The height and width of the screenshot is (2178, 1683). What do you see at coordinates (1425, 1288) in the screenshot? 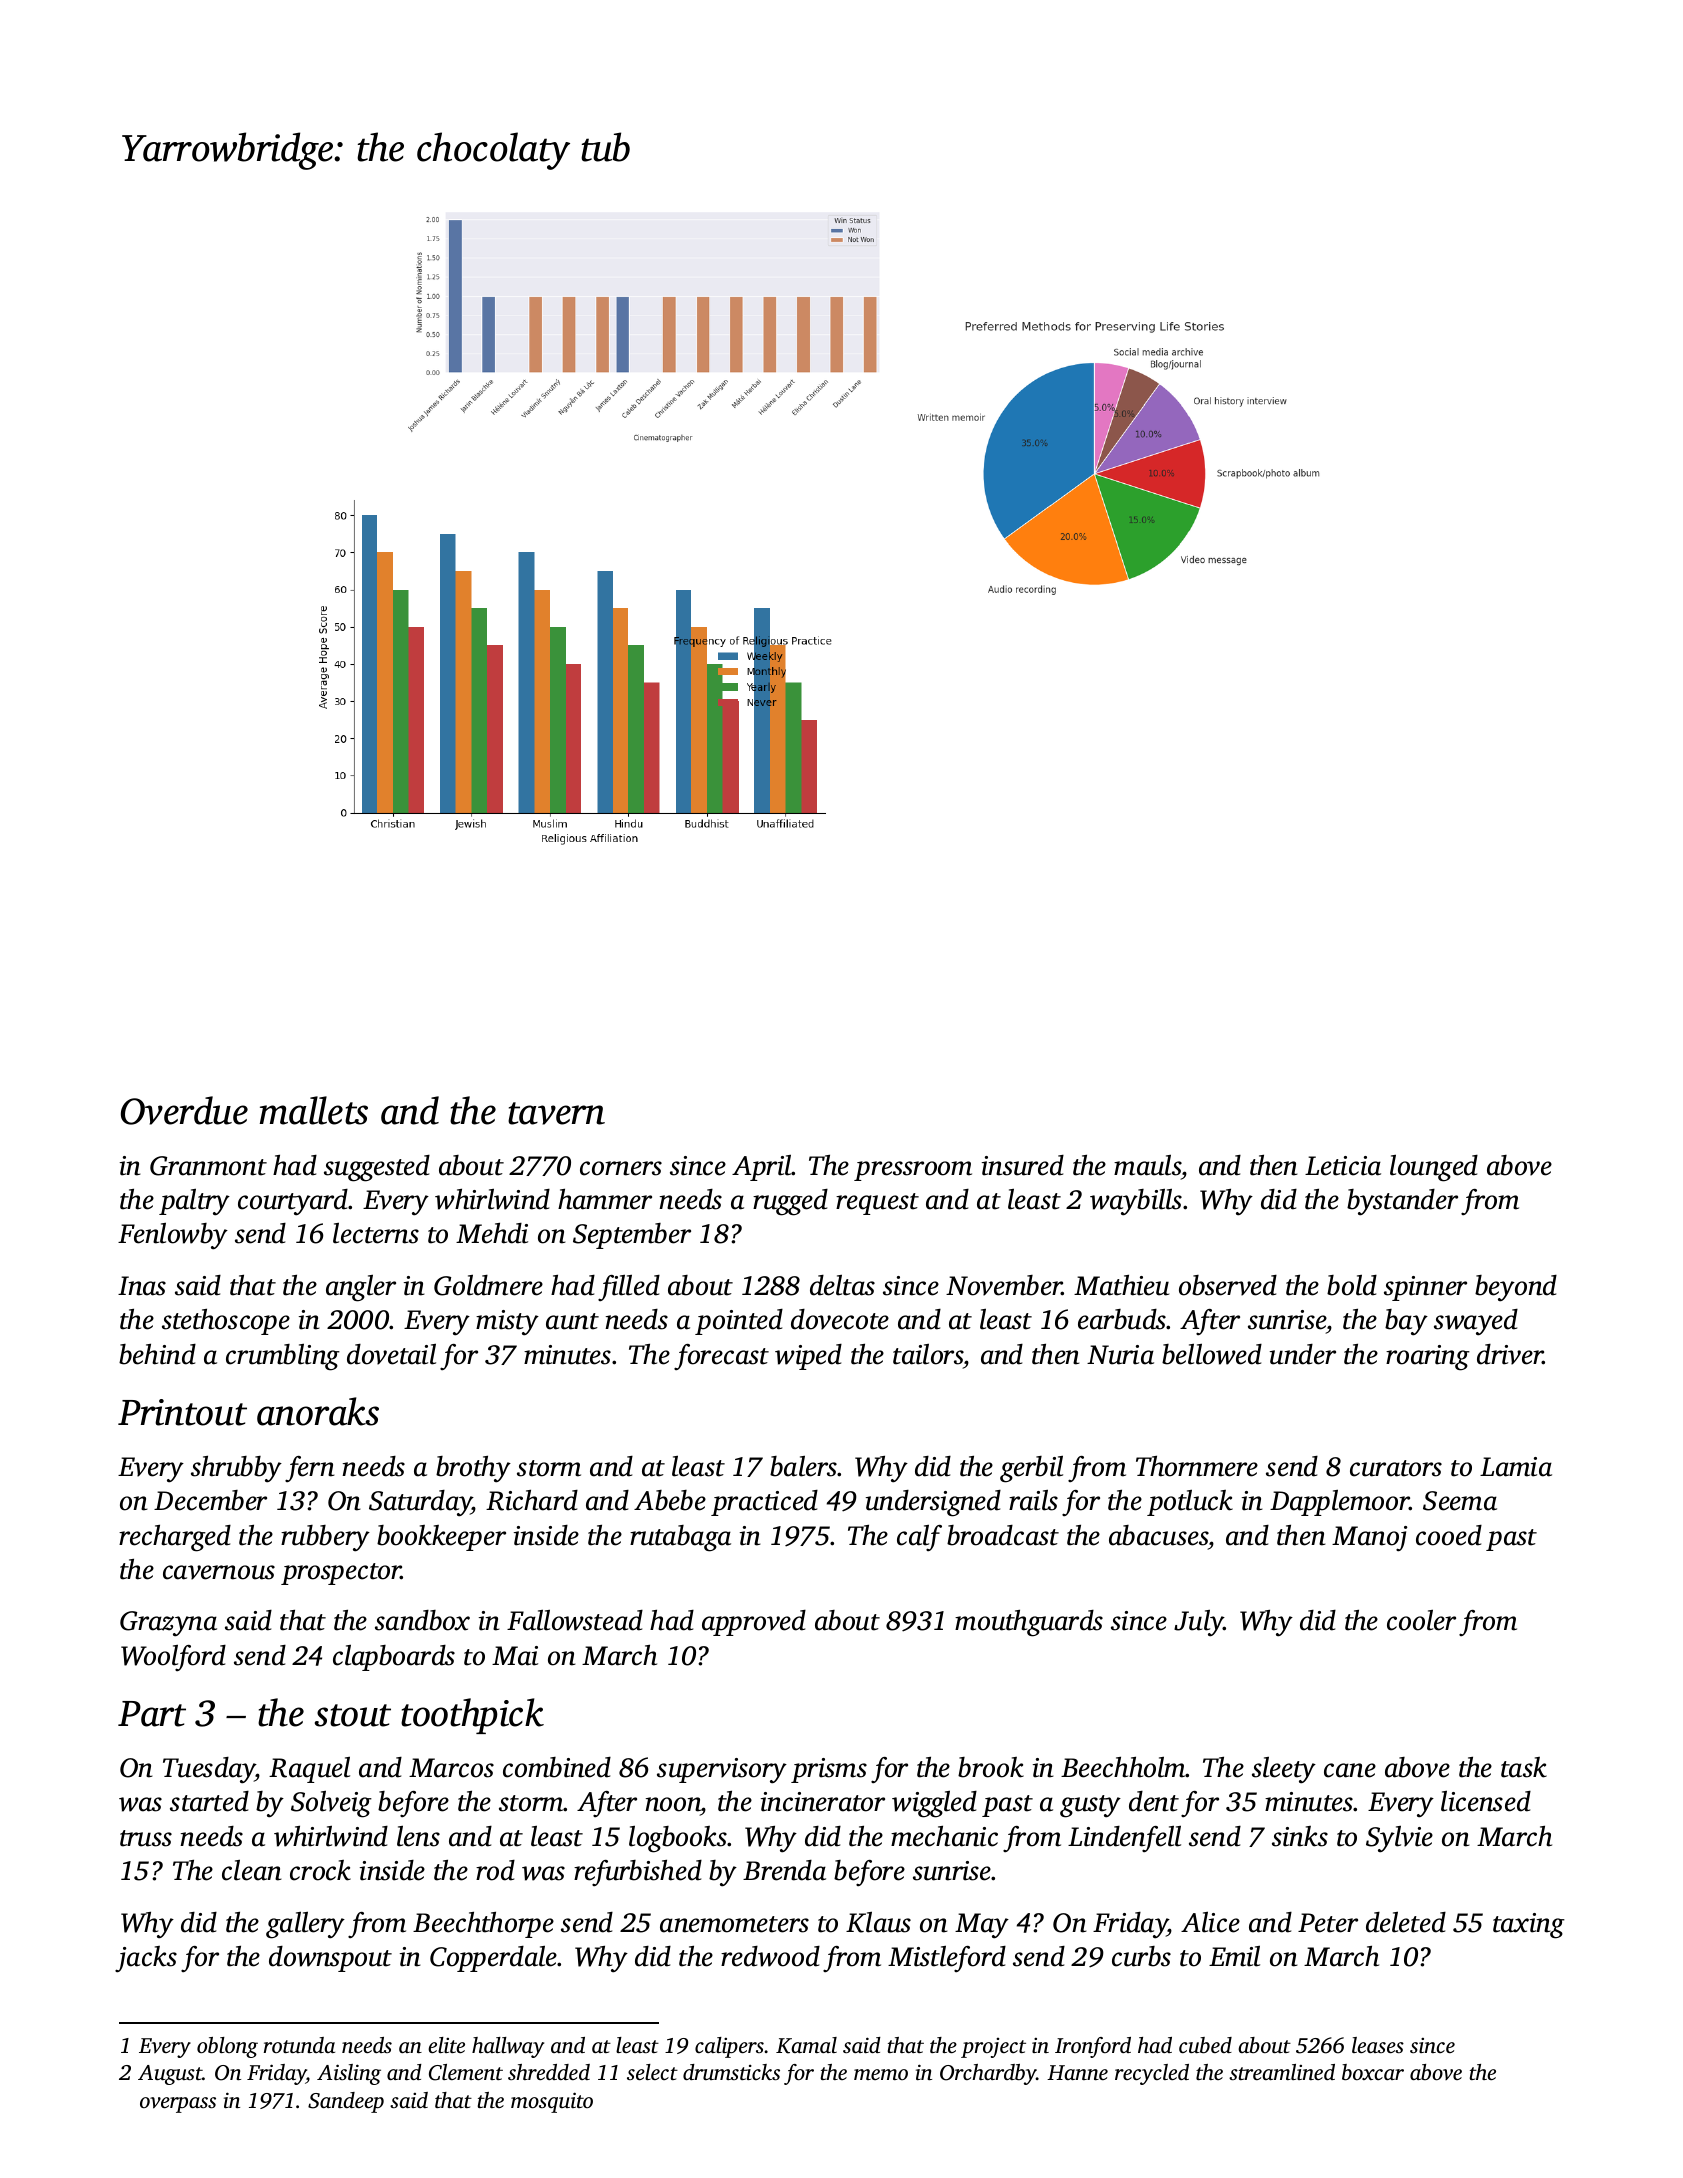
I see `spinner` at bounding box center [1425, 1288].
